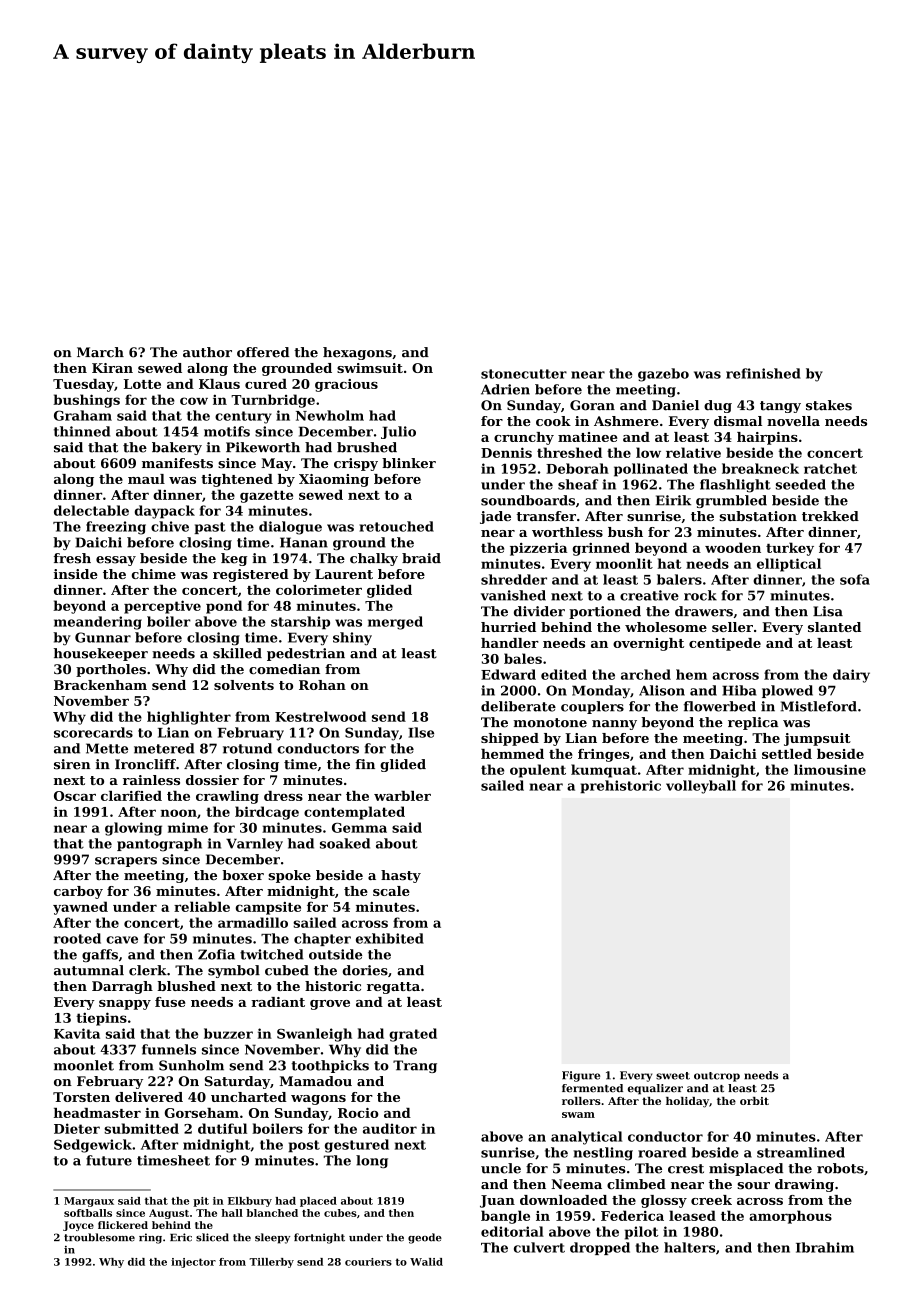 Image resolution: width=924 pixels, height=1308 pixels. I want to click on injector, so click(193, 1263).
